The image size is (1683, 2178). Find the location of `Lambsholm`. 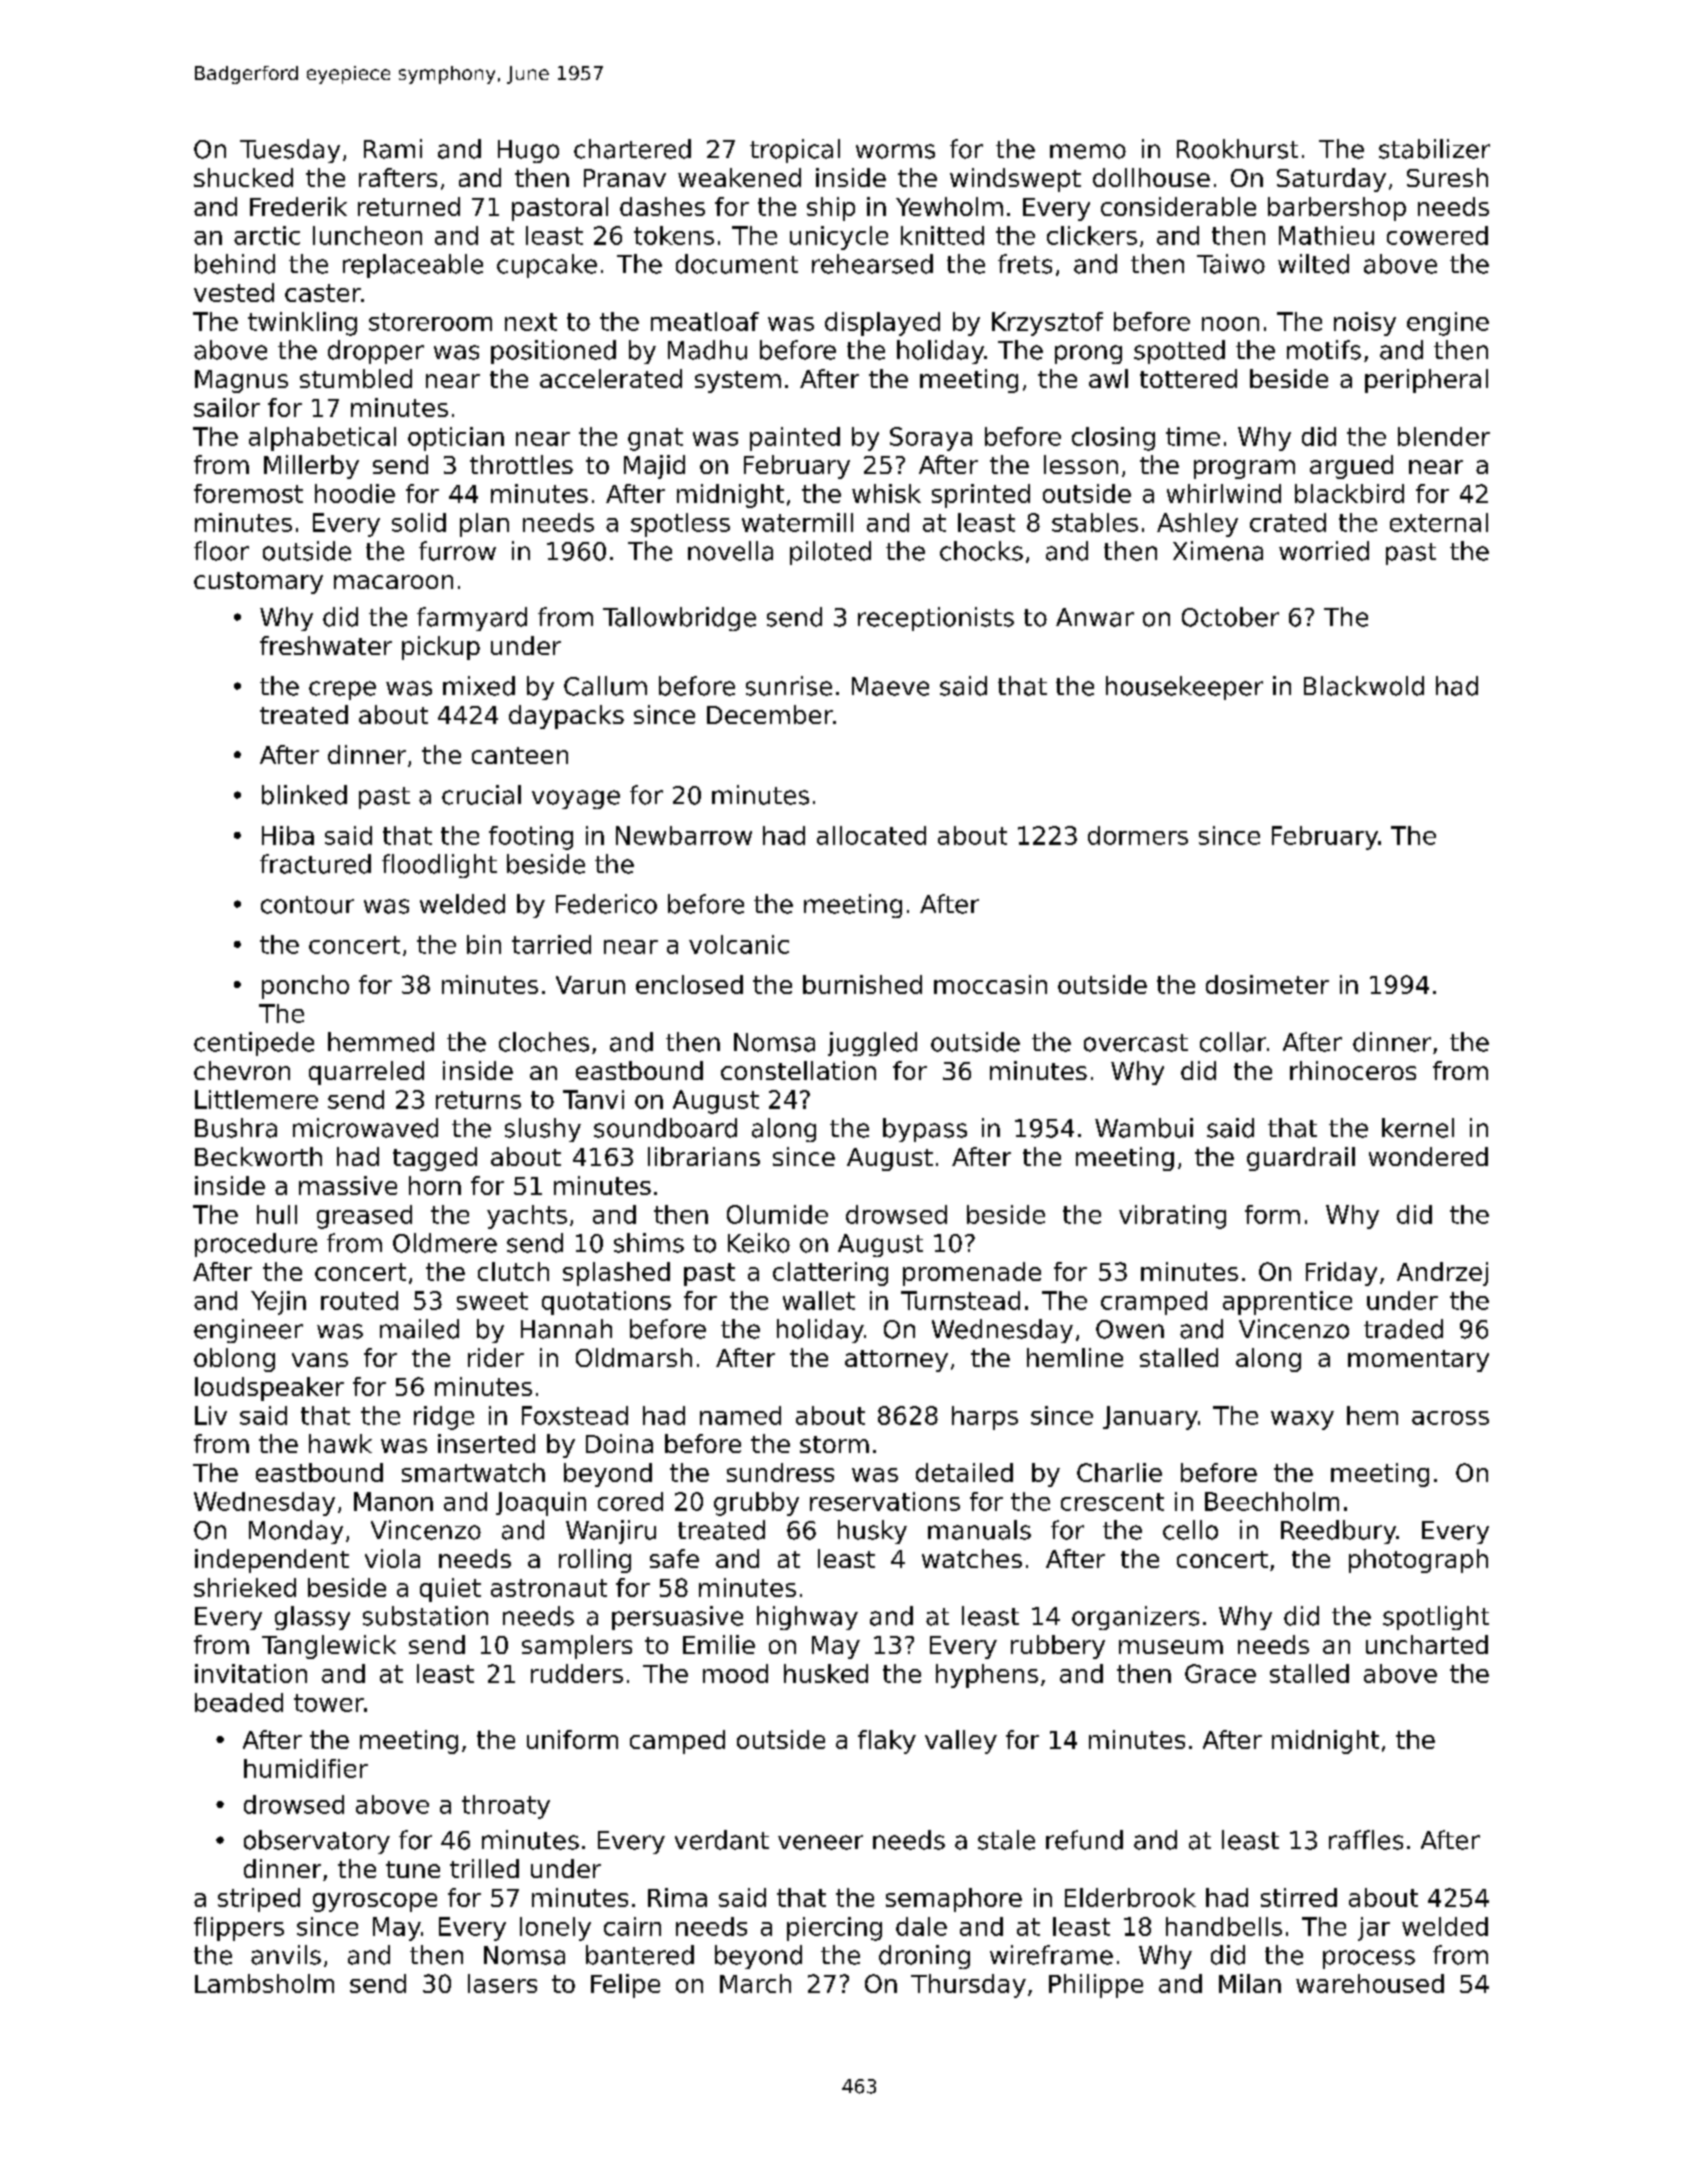

Lambsholm is located at coordinates (264, 1983).
